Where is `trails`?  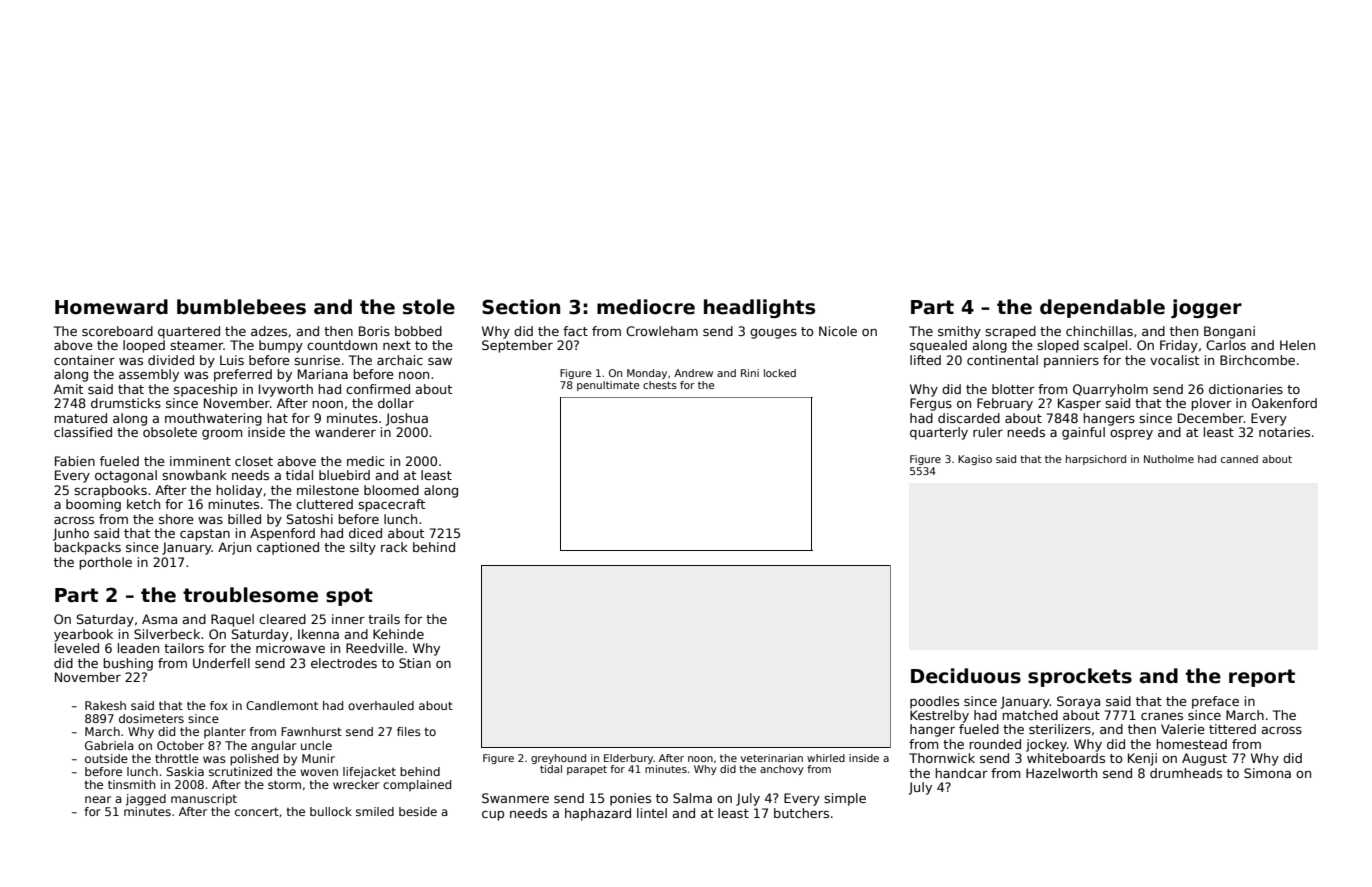
trails is located at coordinates (384, 619).
